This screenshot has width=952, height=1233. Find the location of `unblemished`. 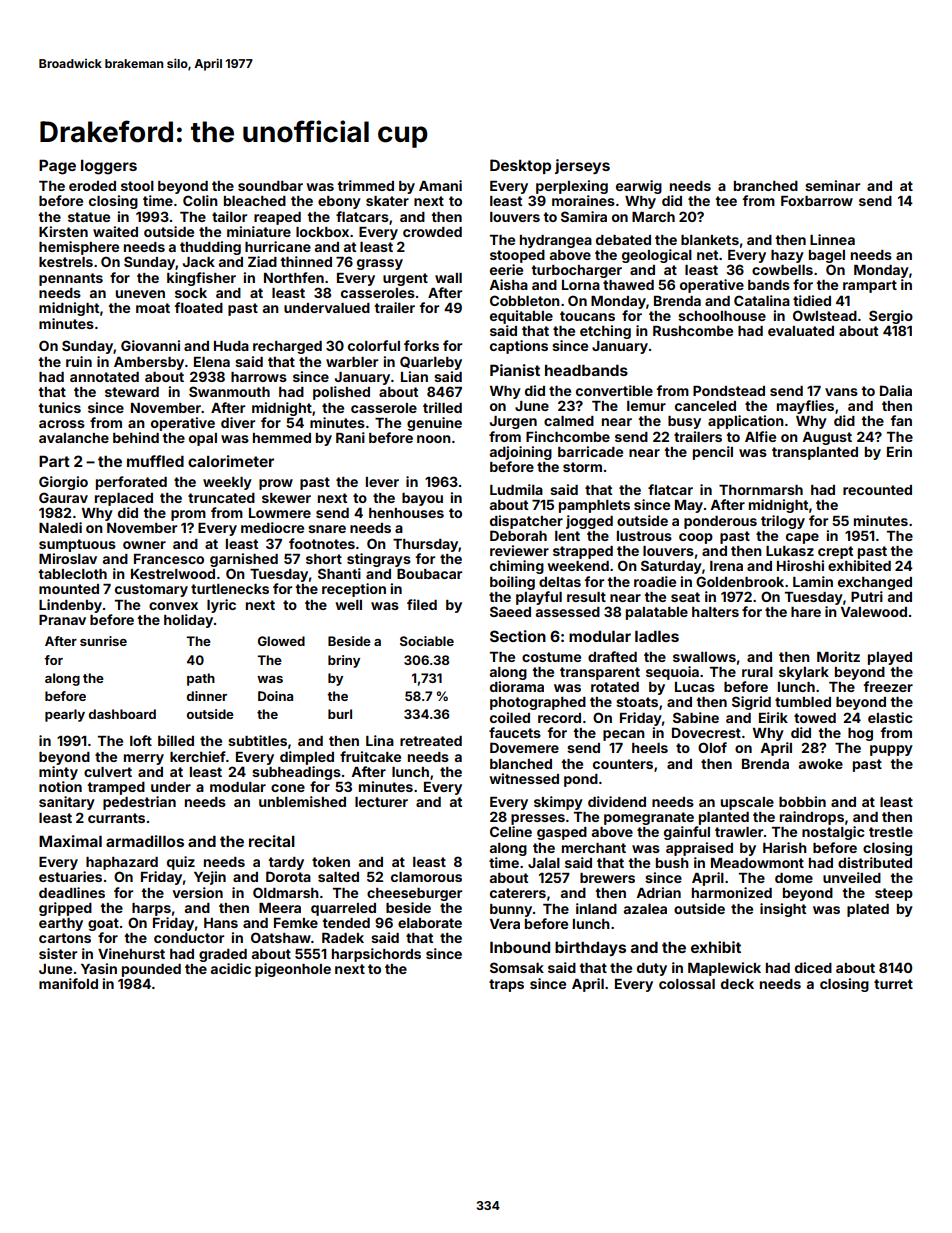

unblemished is located at coordinates (302, 801).
